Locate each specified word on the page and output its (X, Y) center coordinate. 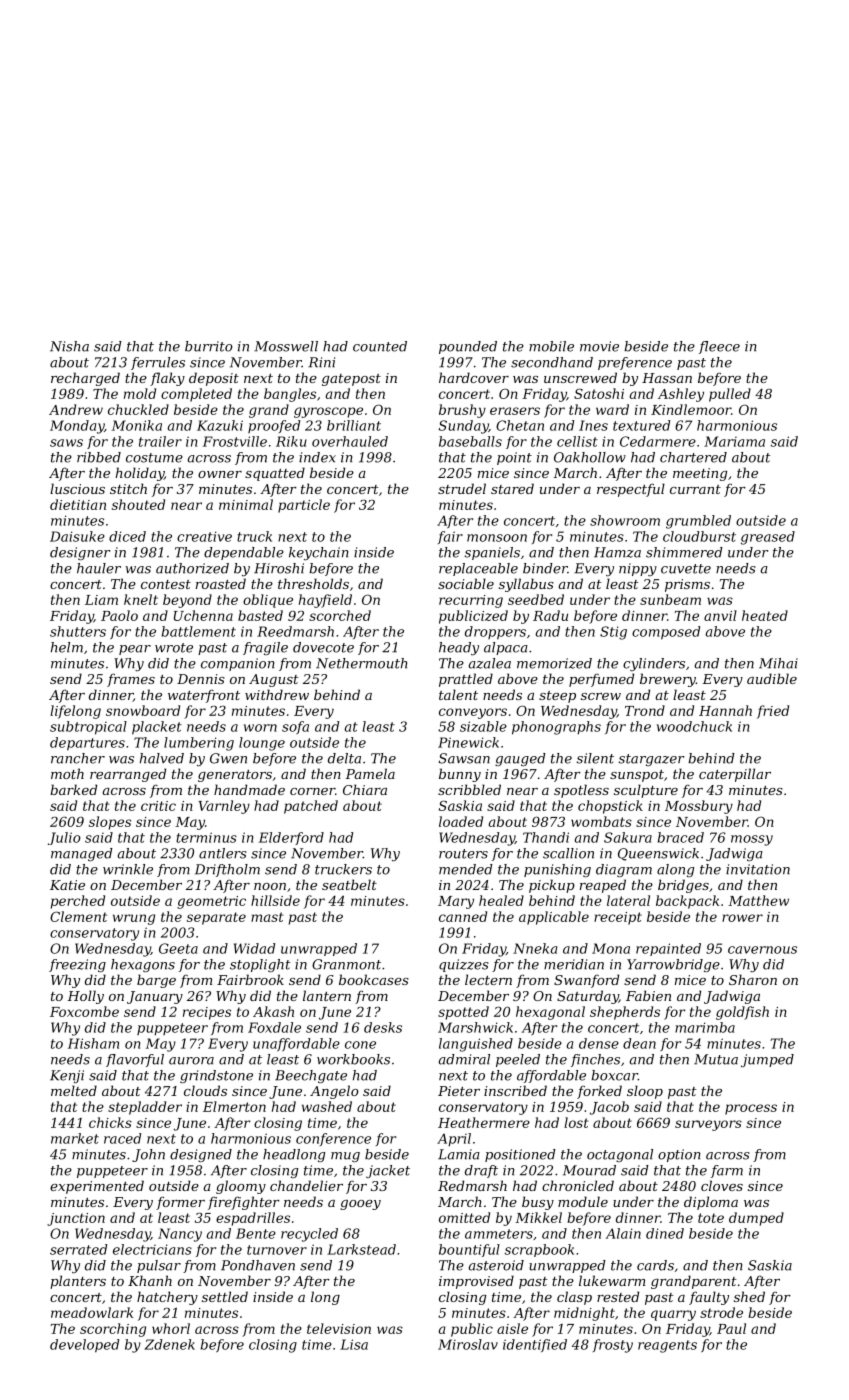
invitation (758, 869)
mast (267, 917)
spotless (581, 791)
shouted (138, 504)
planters (78, 1282)
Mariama (734, 441)
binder (545, 568)
